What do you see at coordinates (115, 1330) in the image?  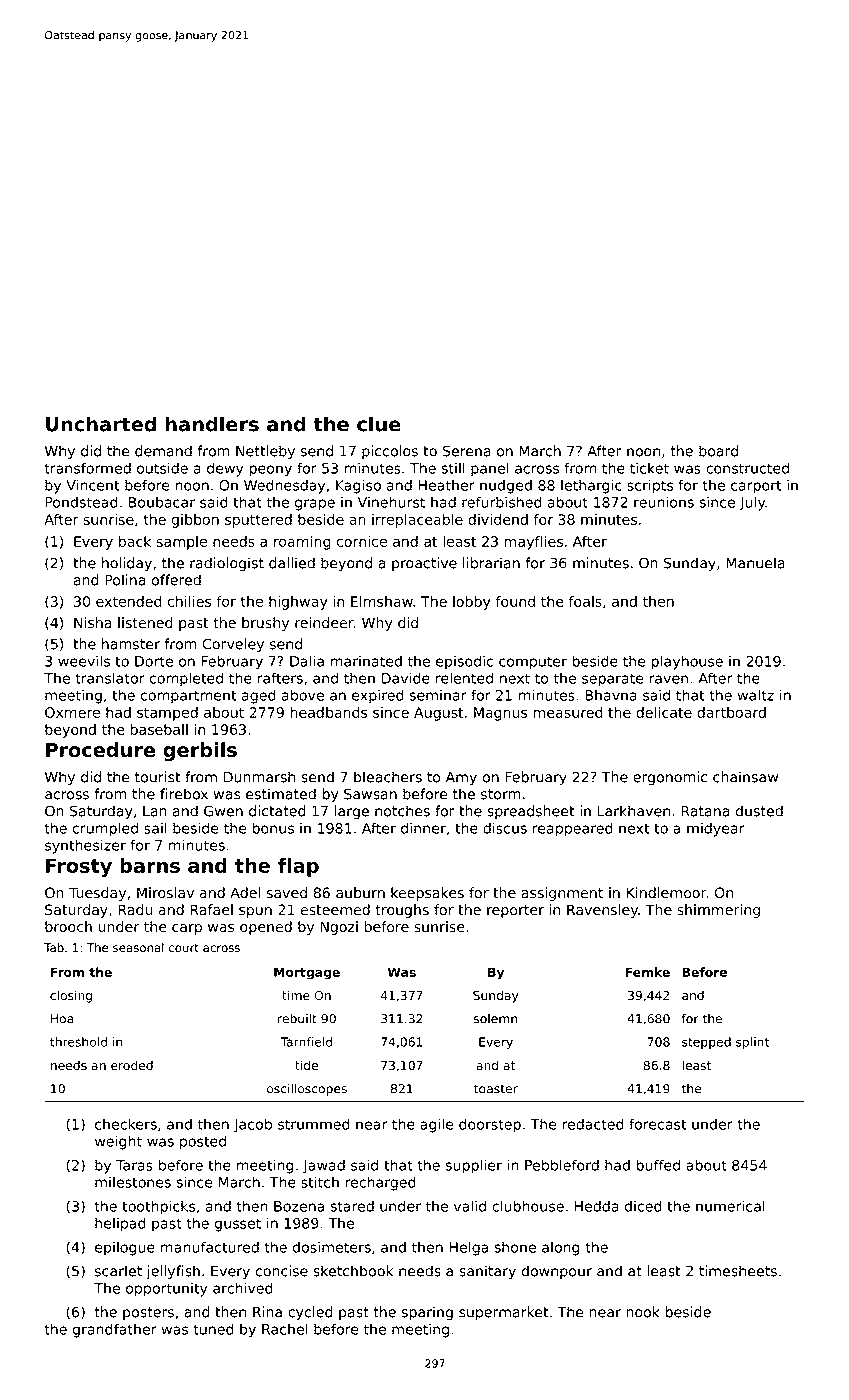 I see `grandfather` at bounding box center [115, 1330].
